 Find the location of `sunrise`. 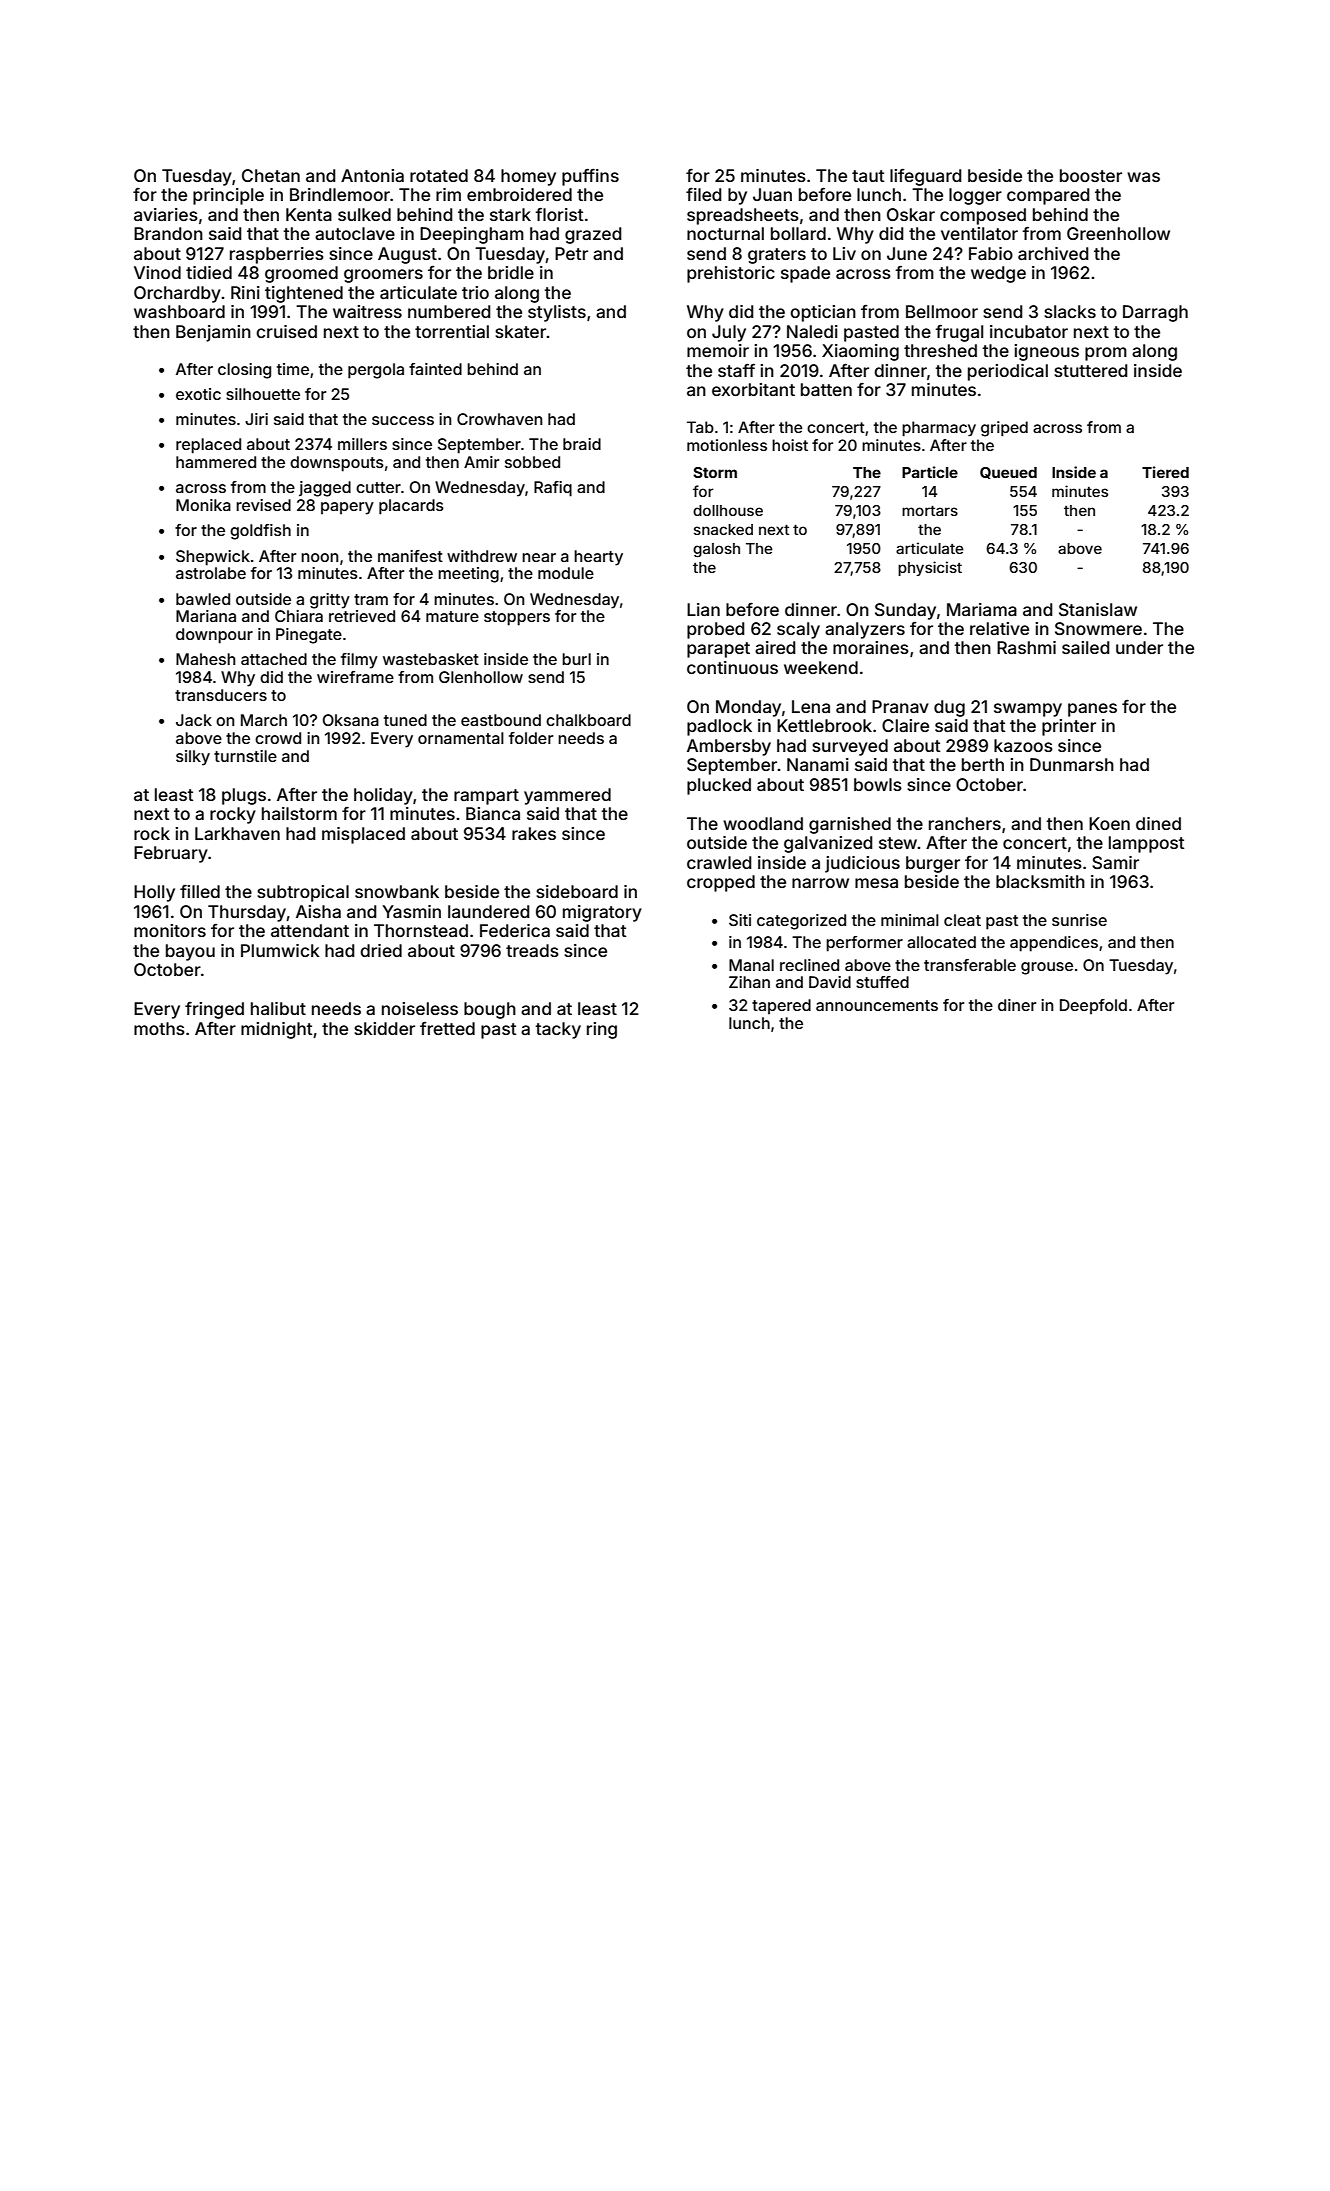

sunrise is located at coordinates (1079, 920).
